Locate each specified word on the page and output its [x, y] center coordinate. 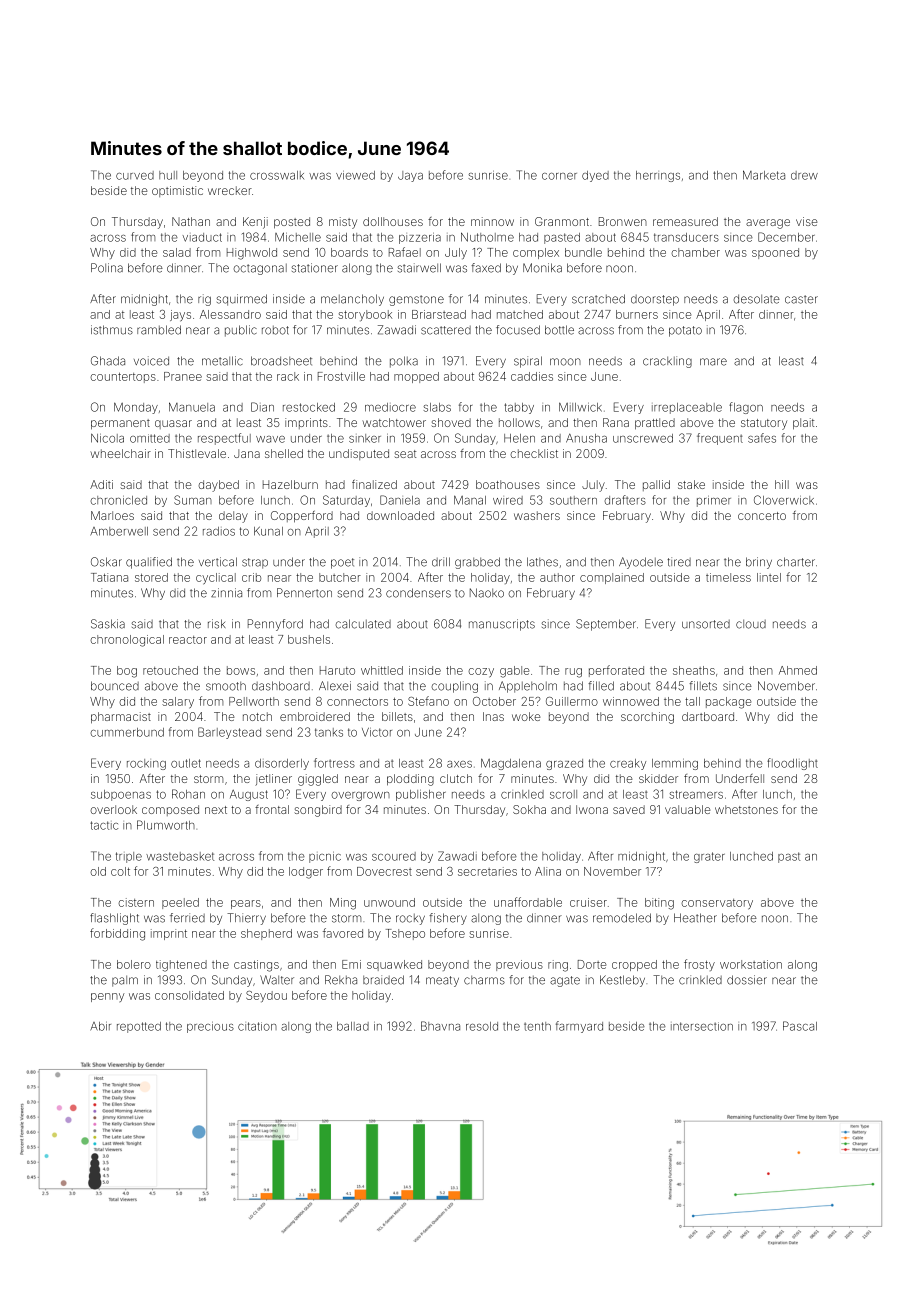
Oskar [106, 562]
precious [210, 1027]
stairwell [419, 268]
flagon [746, 408]
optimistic [177, 191]
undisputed [359, 454]
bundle [583, 252]
